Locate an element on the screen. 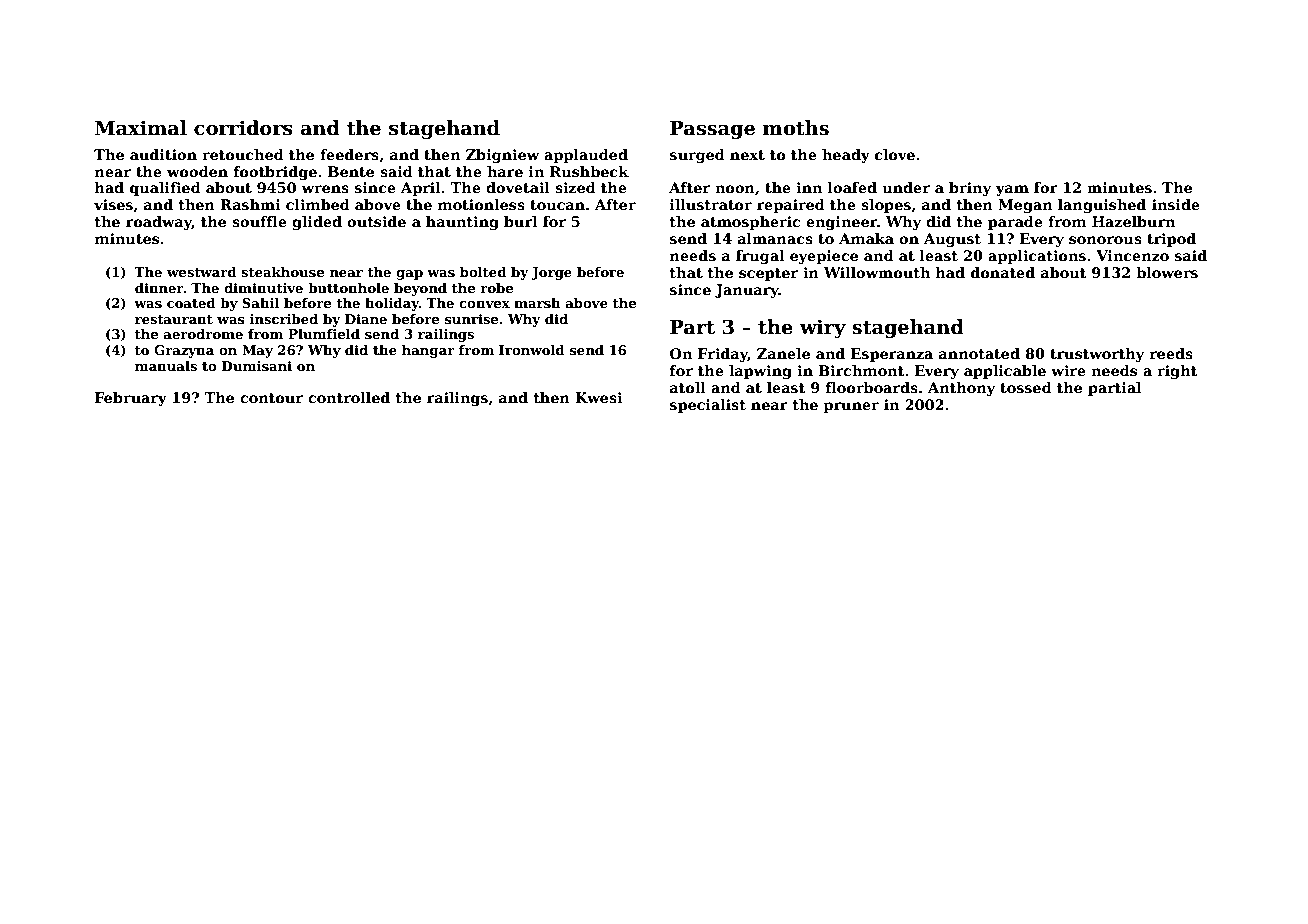 This screenshot has height=924, width=1308. dinner is located at coordinates (159, 288).
